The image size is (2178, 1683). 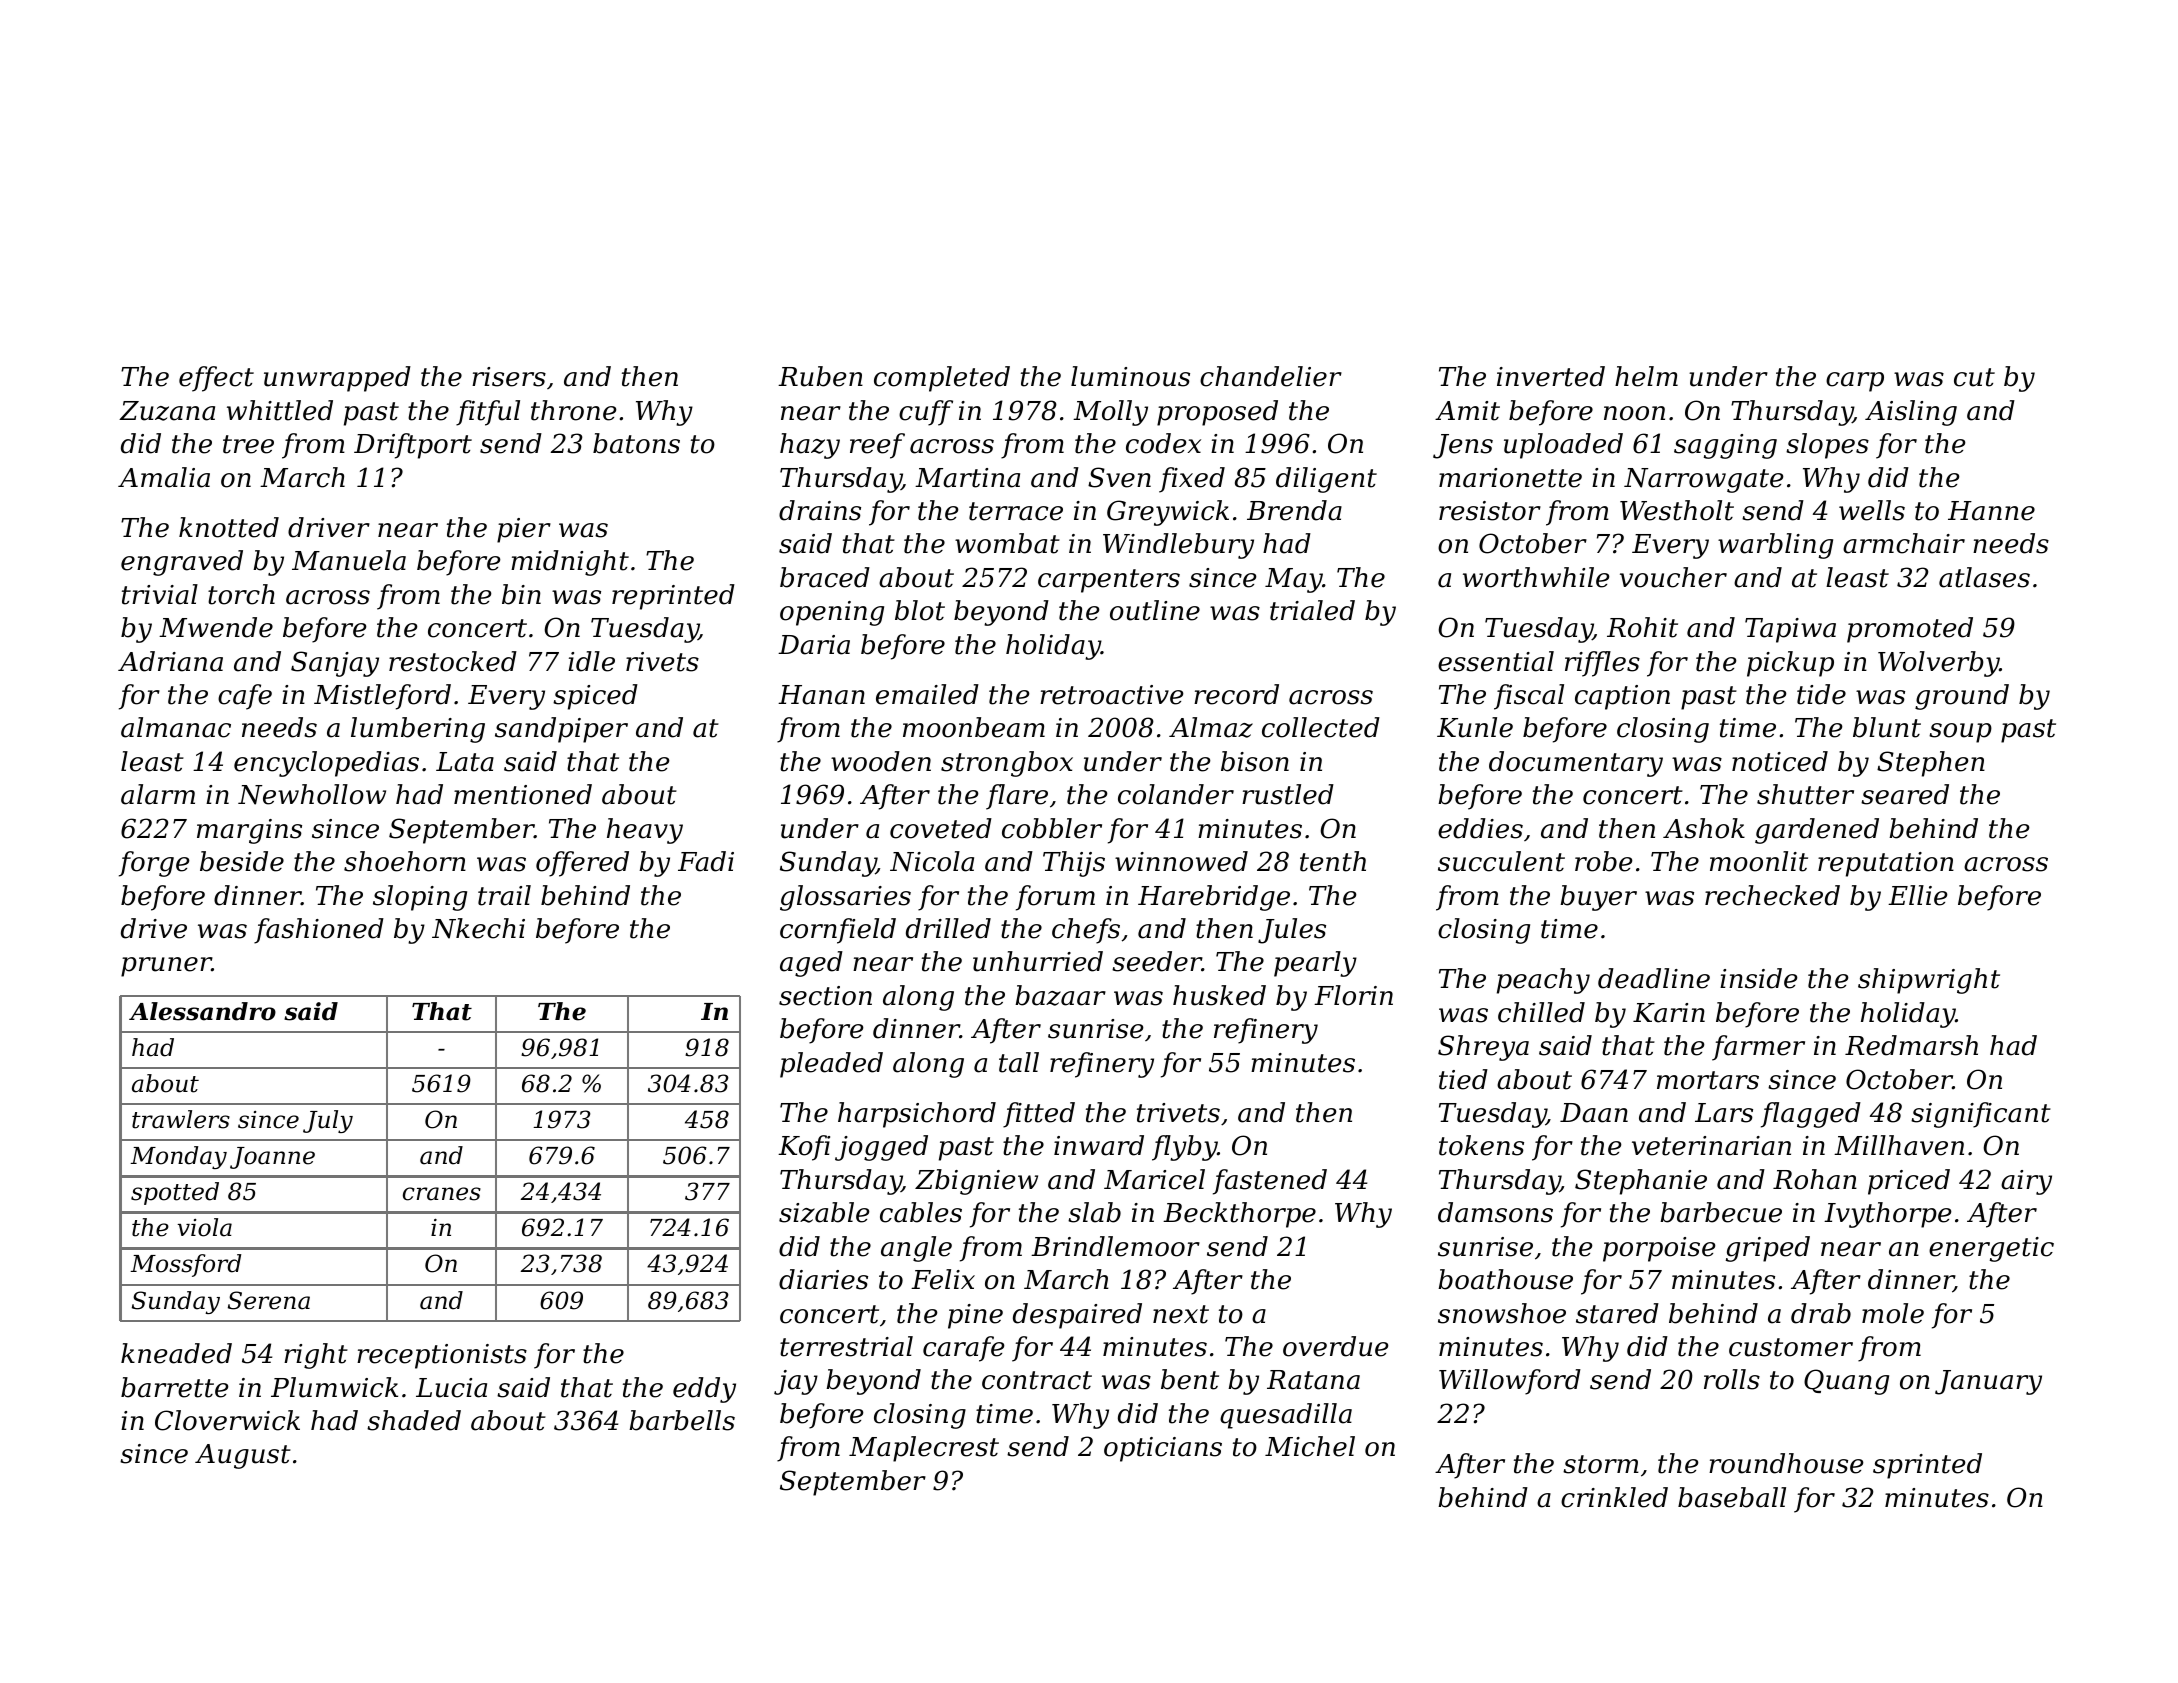 What do you see at coordinates (1974, 377) in the screenshot?
I see `cut` at bounding box center [1974, 377].
